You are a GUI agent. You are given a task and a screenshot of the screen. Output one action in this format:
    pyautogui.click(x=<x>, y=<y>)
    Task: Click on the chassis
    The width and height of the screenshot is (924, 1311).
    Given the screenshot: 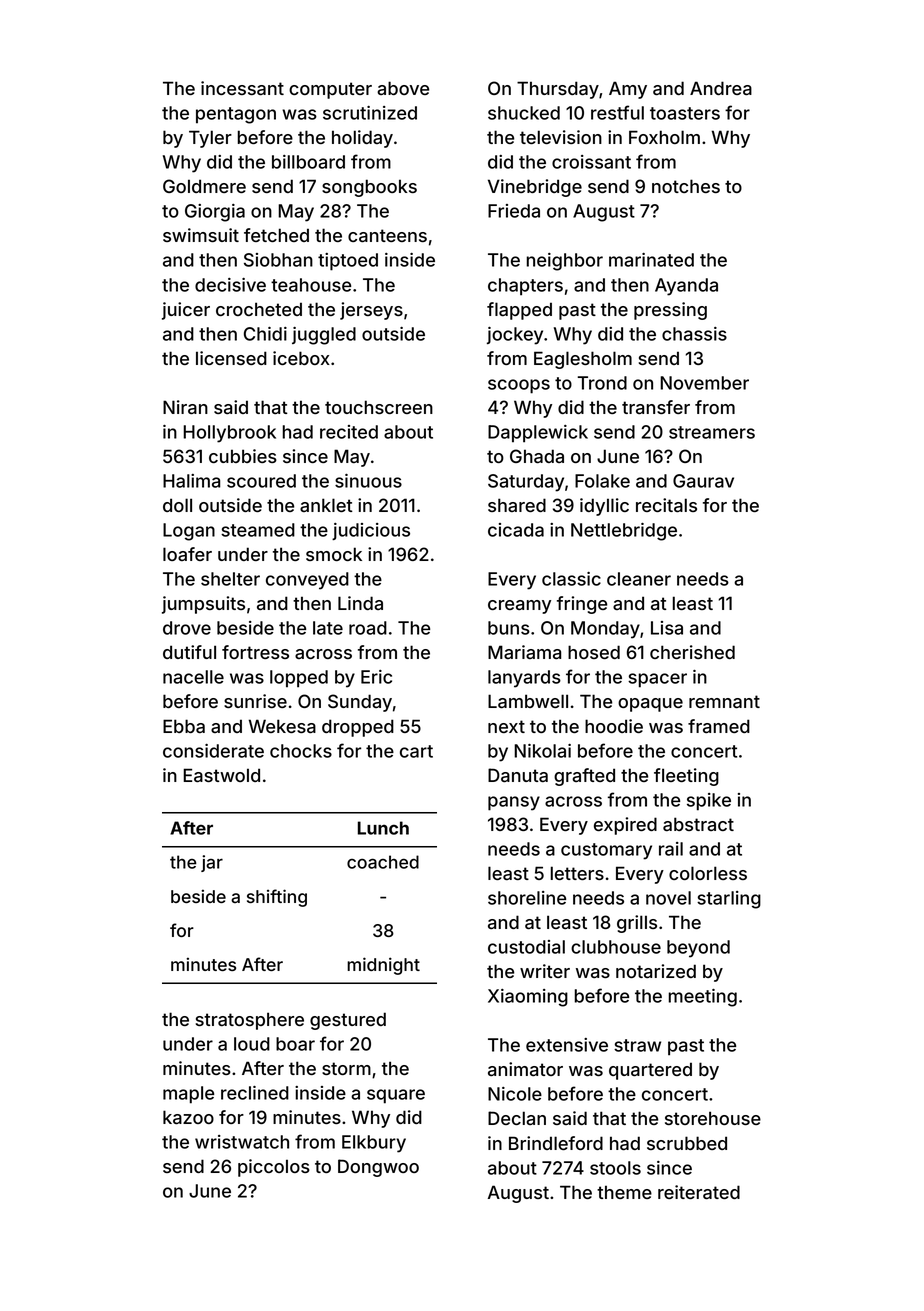 What is the action you would take?
    pyautogui.click(x=694, y=334)
